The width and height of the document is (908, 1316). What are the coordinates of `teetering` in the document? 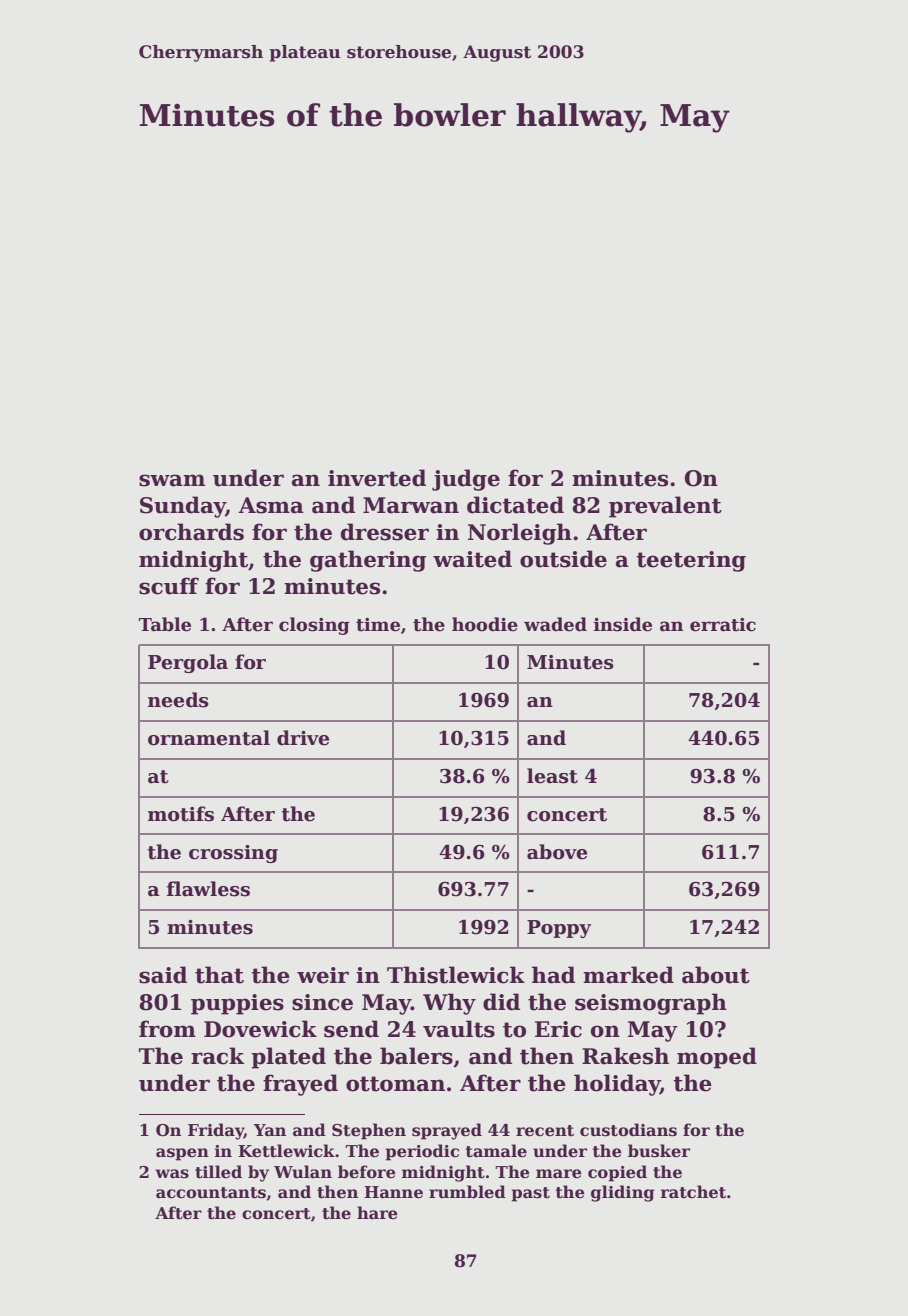 It's located at (691, 561).
